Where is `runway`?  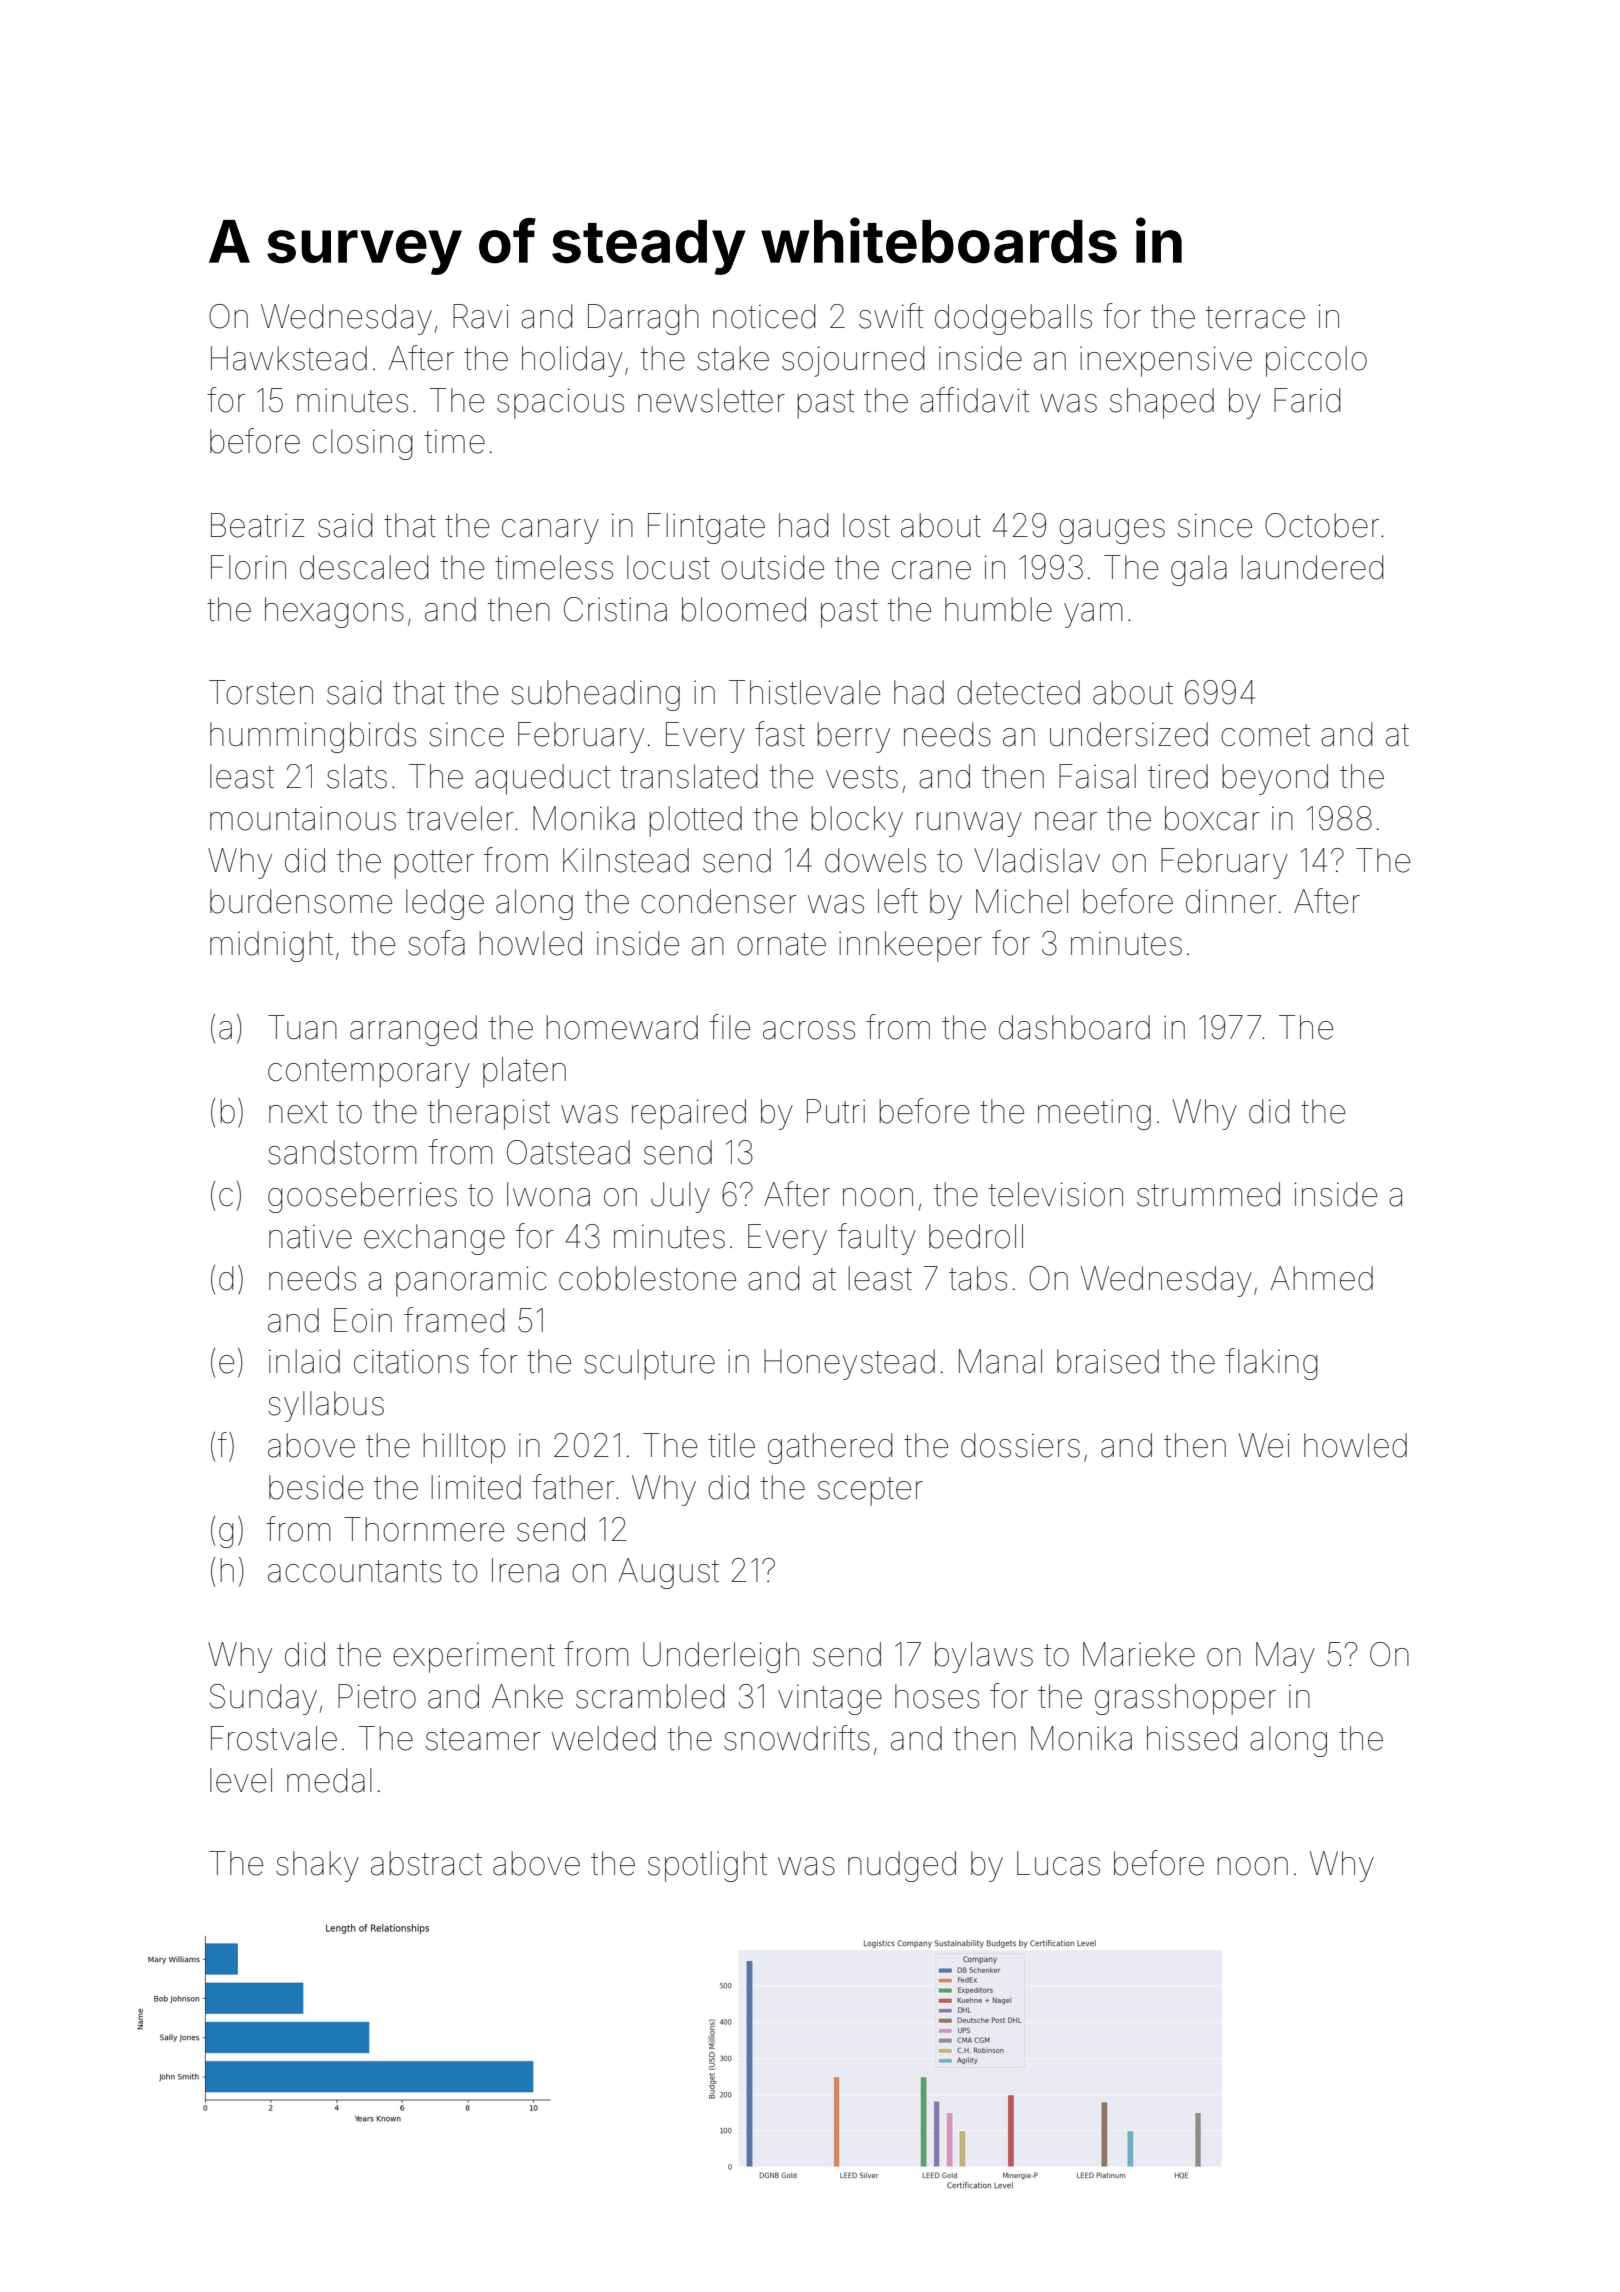 runway is located at coordinates (969, 824).
